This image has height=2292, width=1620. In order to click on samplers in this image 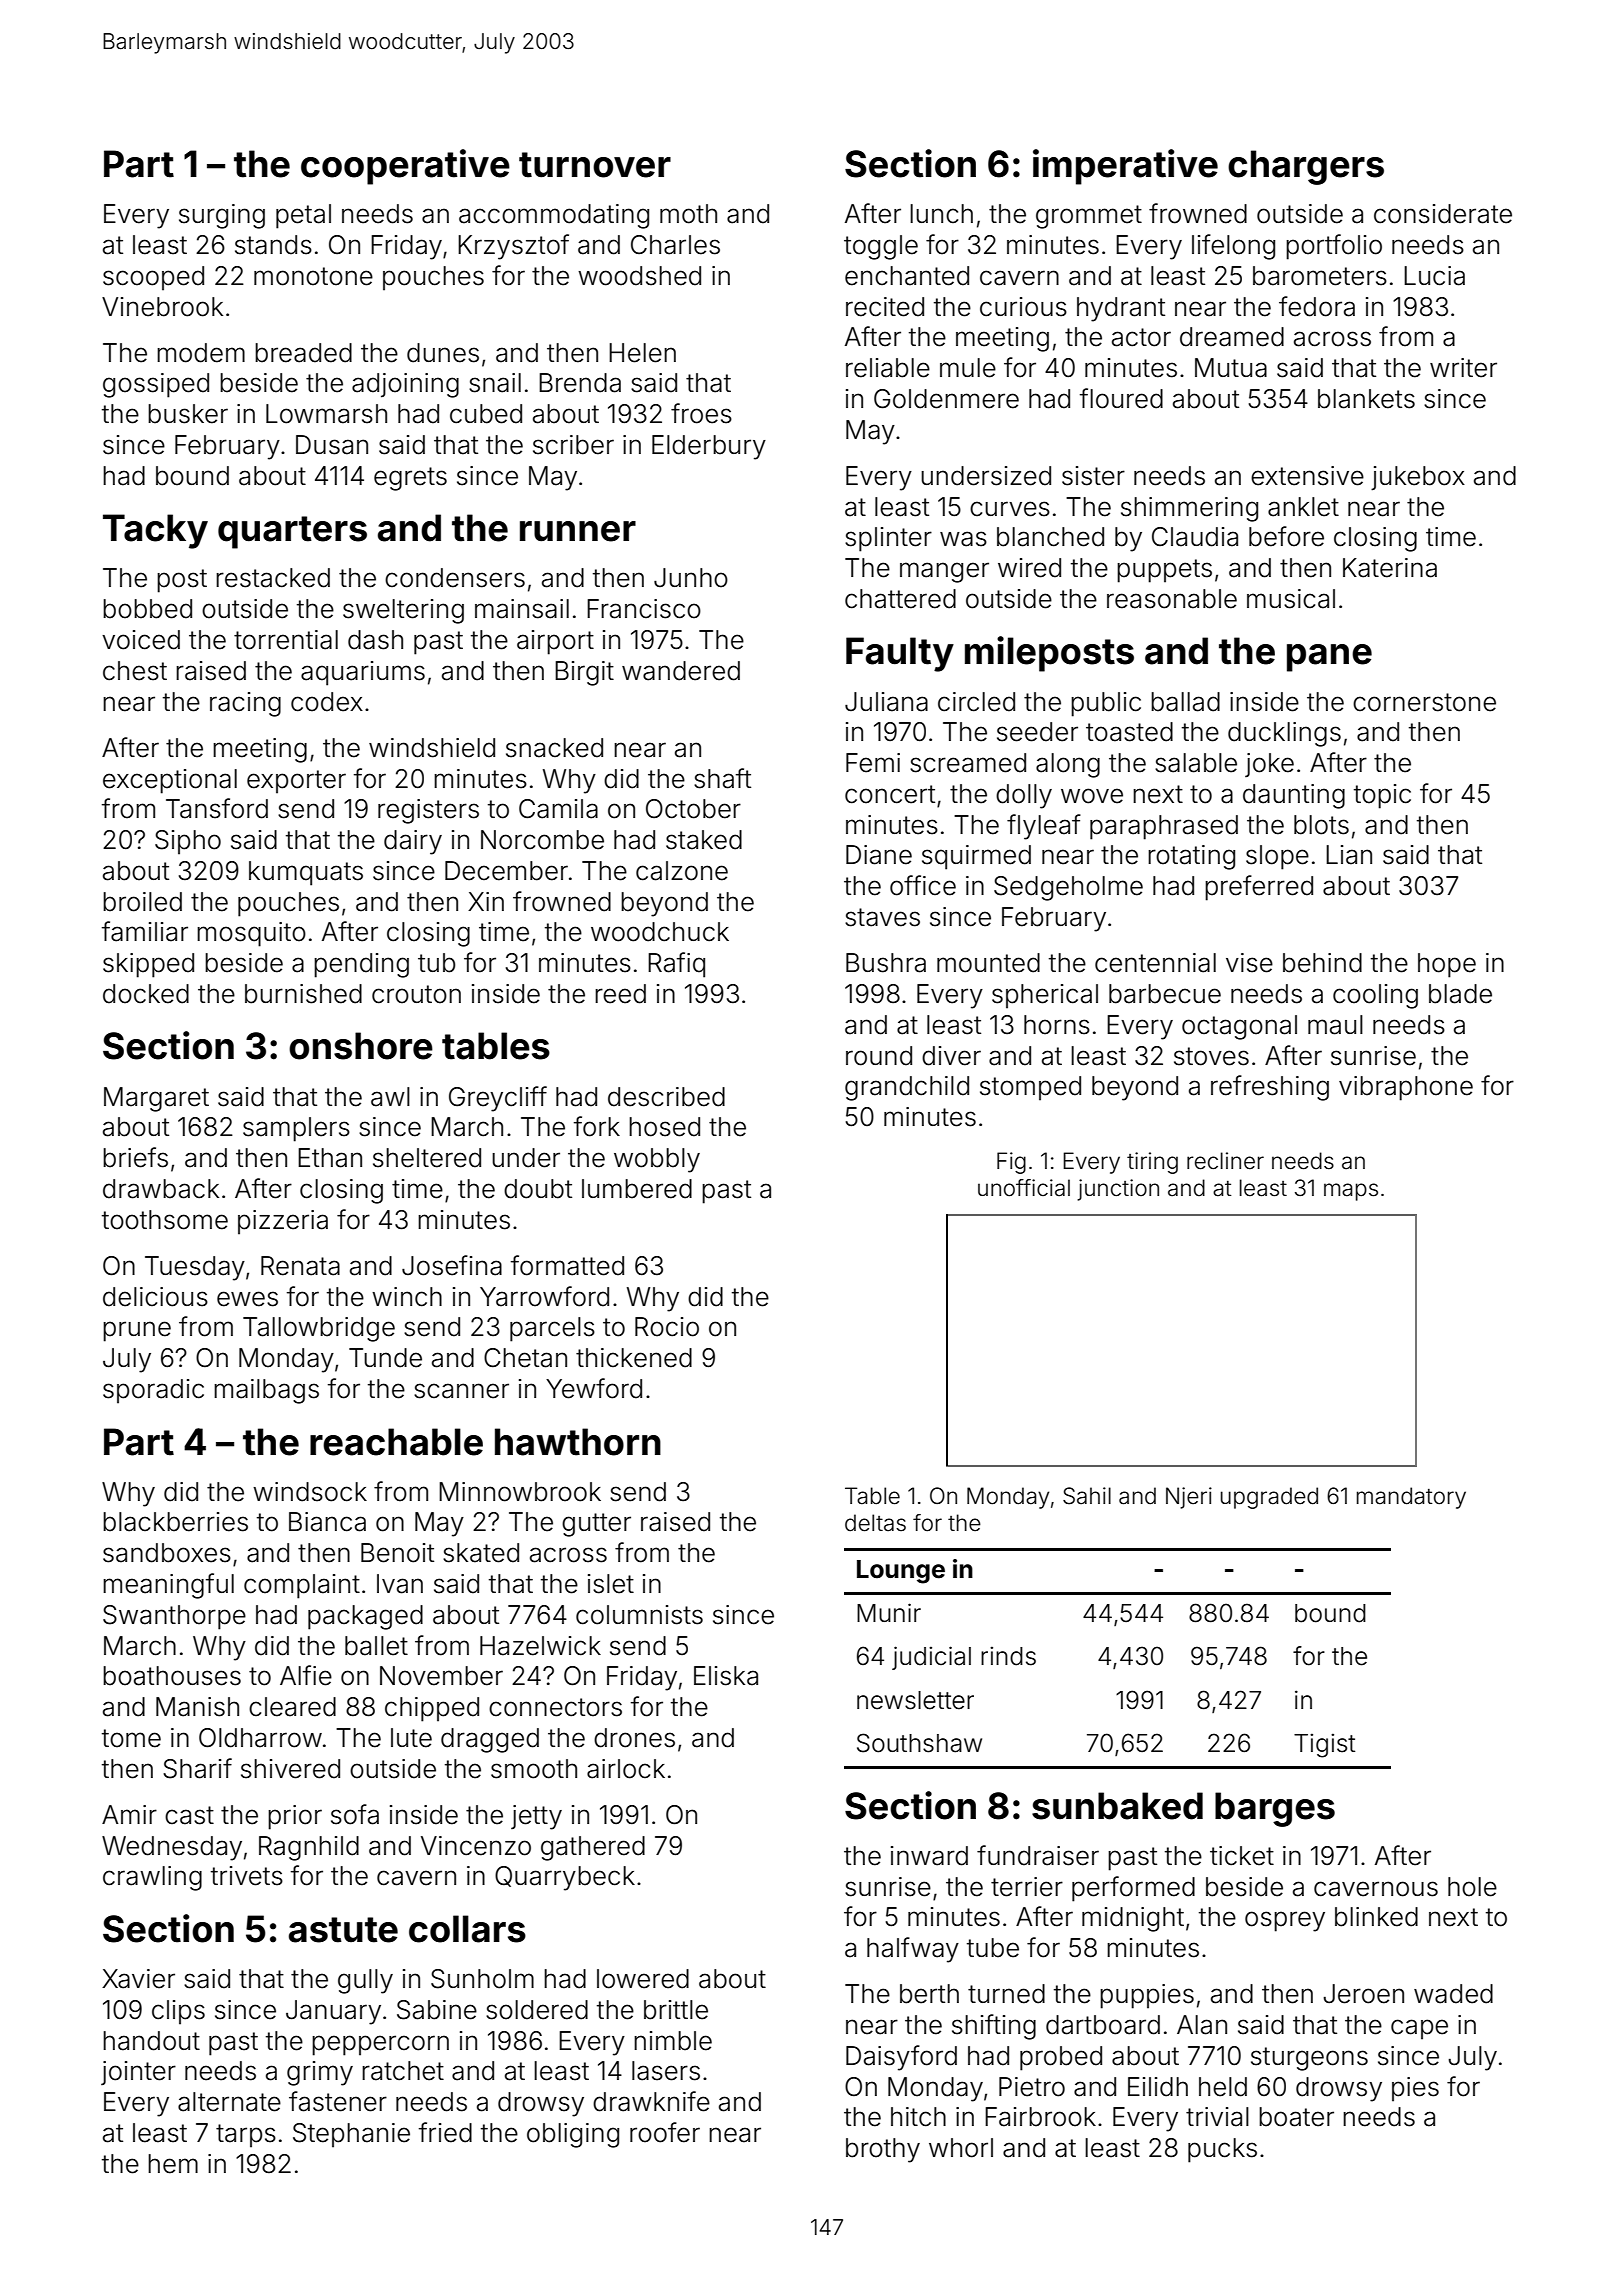, I will do `click(296, 1129)`.
